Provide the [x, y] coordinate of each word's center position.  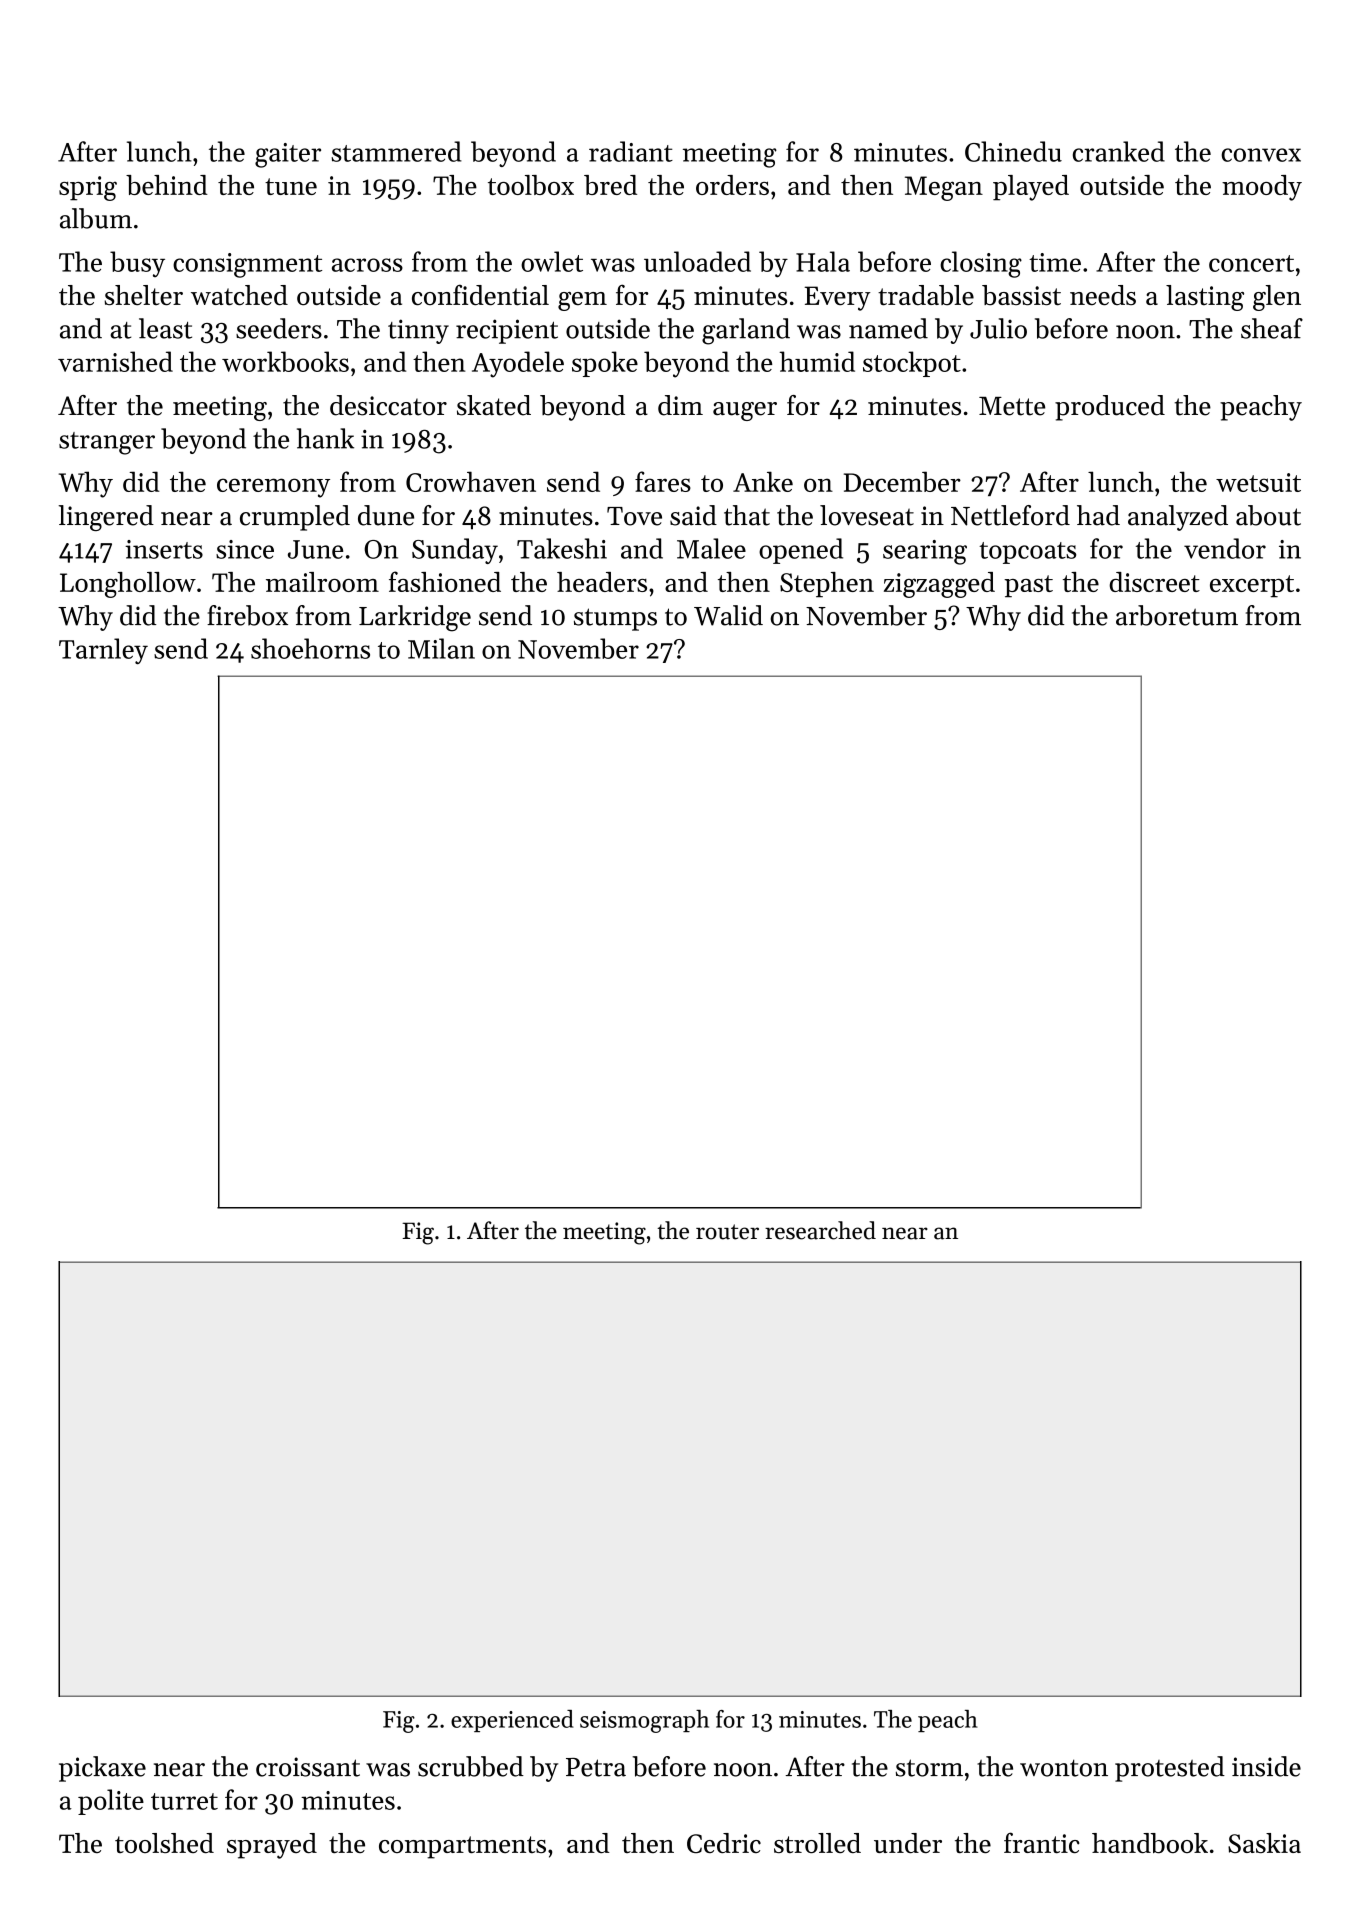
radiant [631, 151]
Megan [944, 188]
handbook [1150, 1843]
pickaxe [102, 1769]
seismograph [644, 1721]
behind [167, 185]
